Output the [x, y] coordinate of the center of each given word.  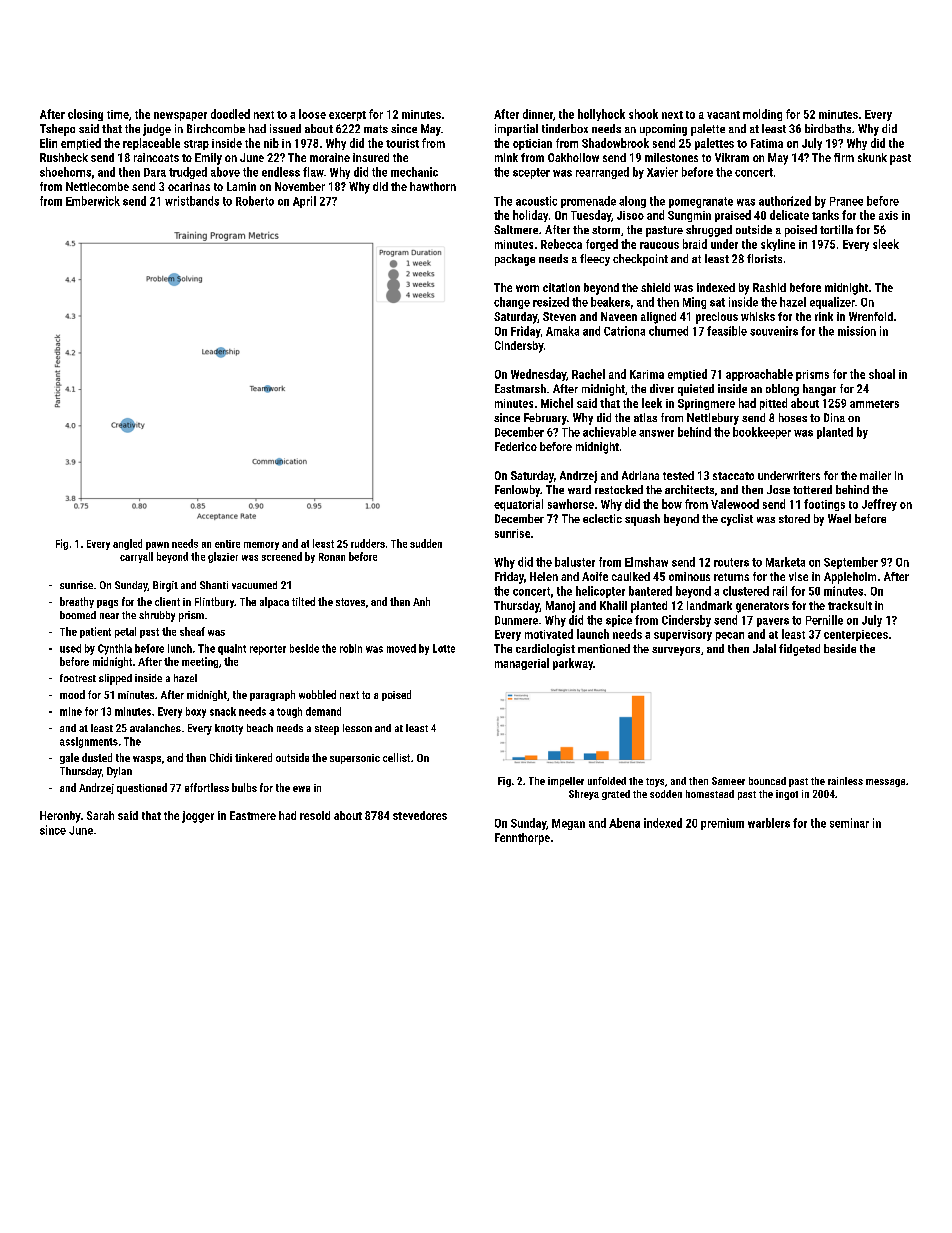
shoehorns [65, 172]
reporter [268, 650]
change [512, 303]
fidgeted [799, 650]
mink [506, 157]
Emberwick [93, 201]
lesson [357, 728]
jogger [198, 817]
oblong [782, 390]
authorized [785, 201]
